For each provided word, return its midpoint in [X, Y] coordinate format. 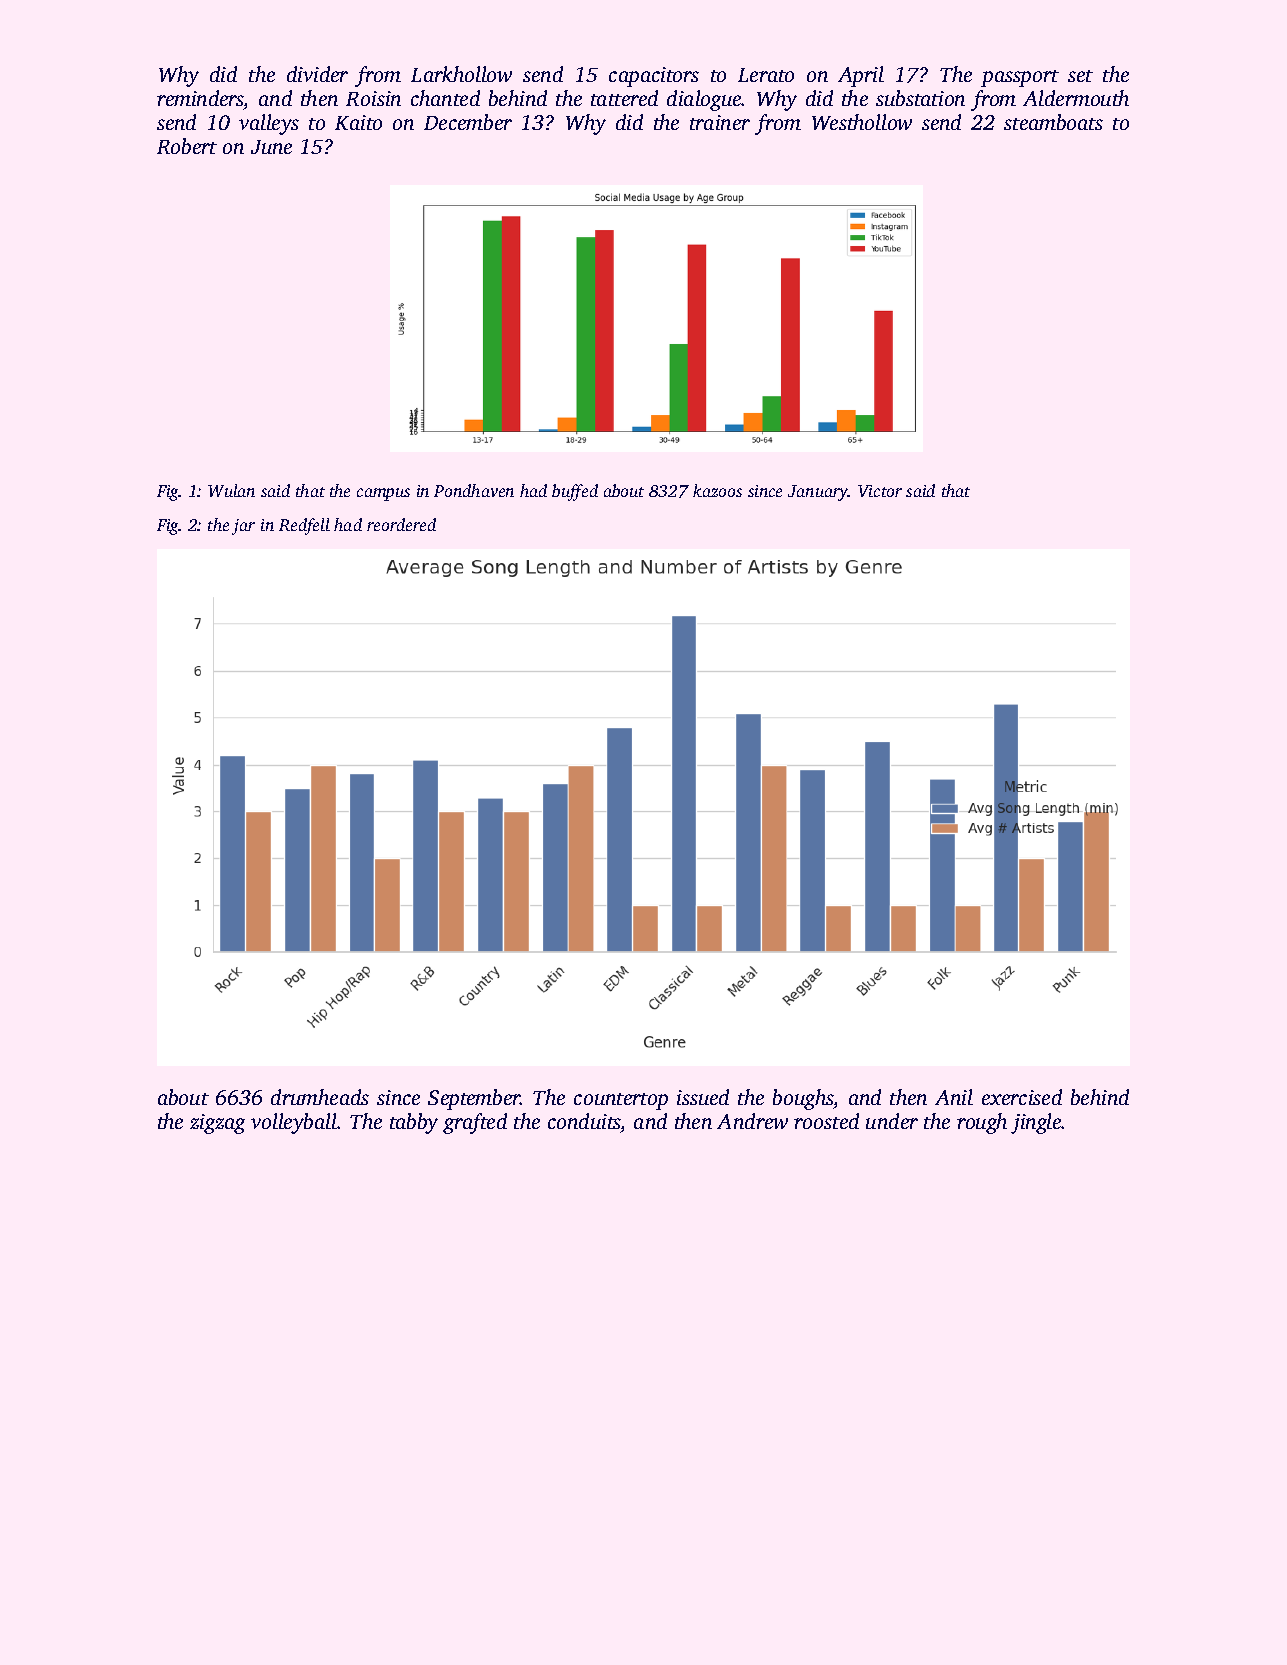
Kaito [358, 122]
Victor [880, 491]
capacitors [654, 77]
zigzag [217, 1124]
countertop [621, 1101]
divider [317, 74]
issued [703, 1097]
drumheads [320, 1097]
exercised [1022, 1097]
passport [1020, 78]
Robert [187, 146]
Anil [954, 1097]
